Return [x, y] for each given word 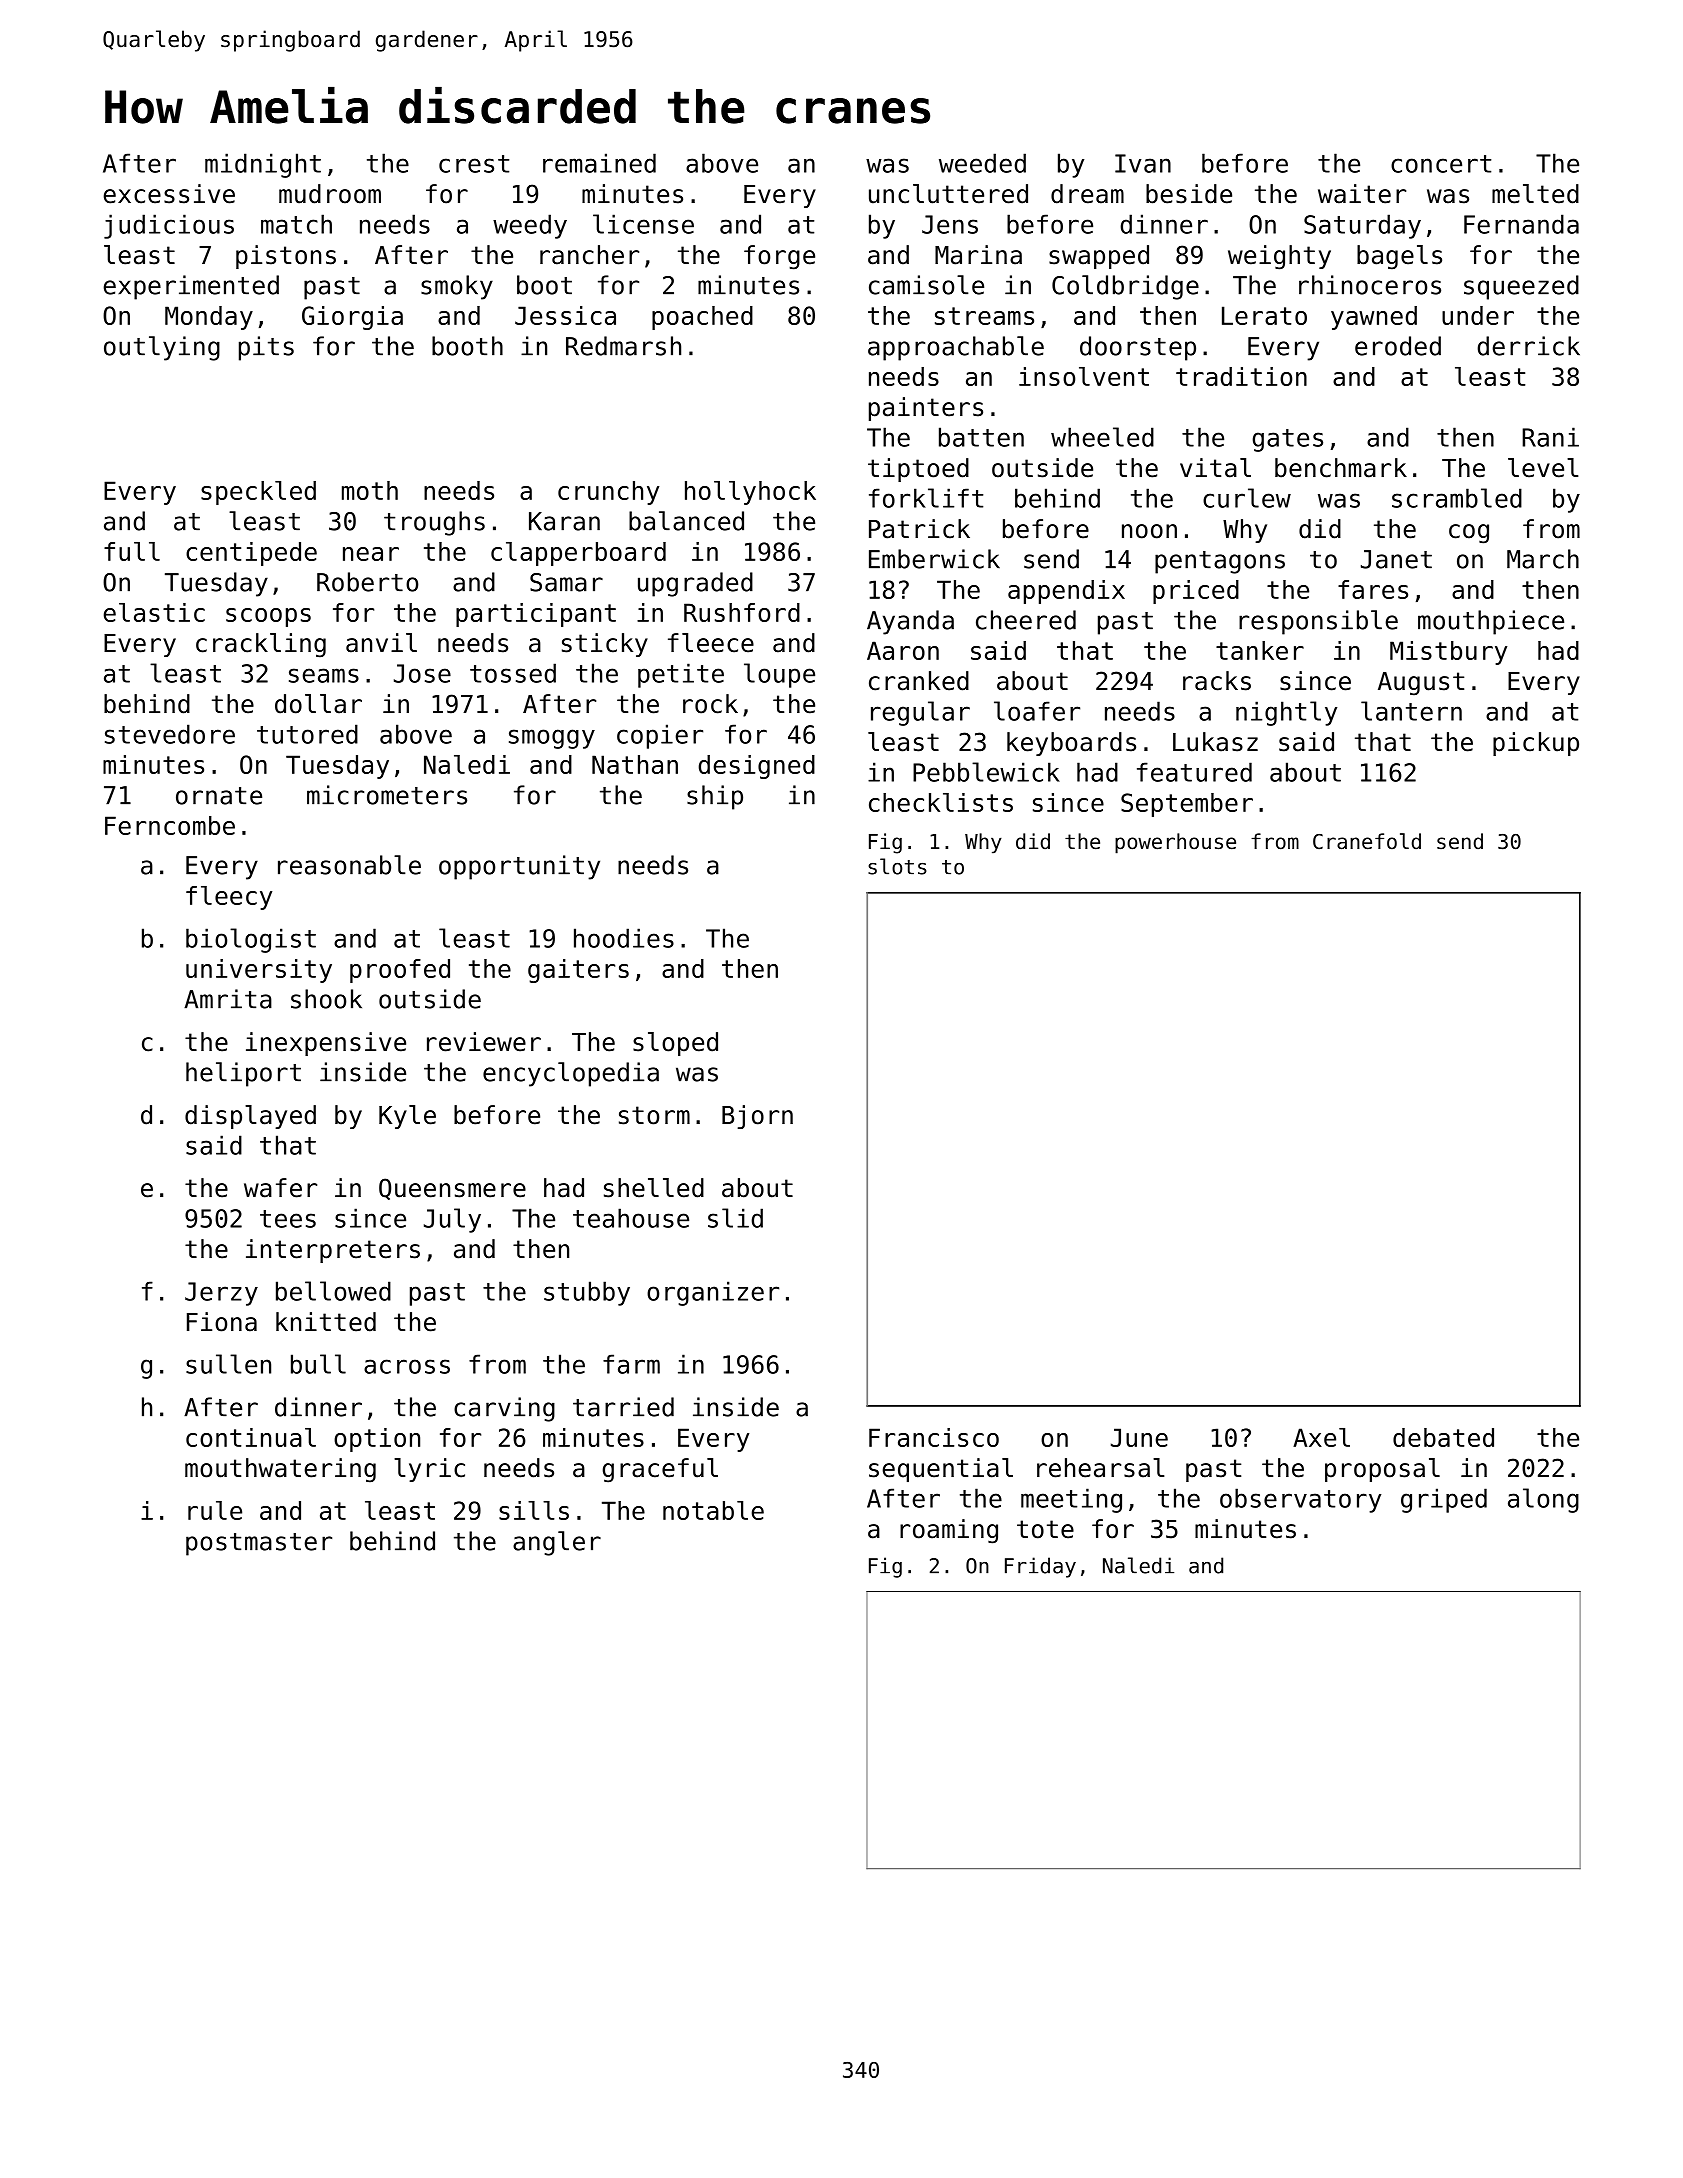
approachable [956, 348]
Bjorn [757, 1117]
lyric [429, 1470]
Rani [1550, 437]
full [132, 551]
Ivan [1143, 163]
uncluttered [948, 194]
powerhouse [1175, 843]
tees [288, 1219]
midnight [263, 165]
